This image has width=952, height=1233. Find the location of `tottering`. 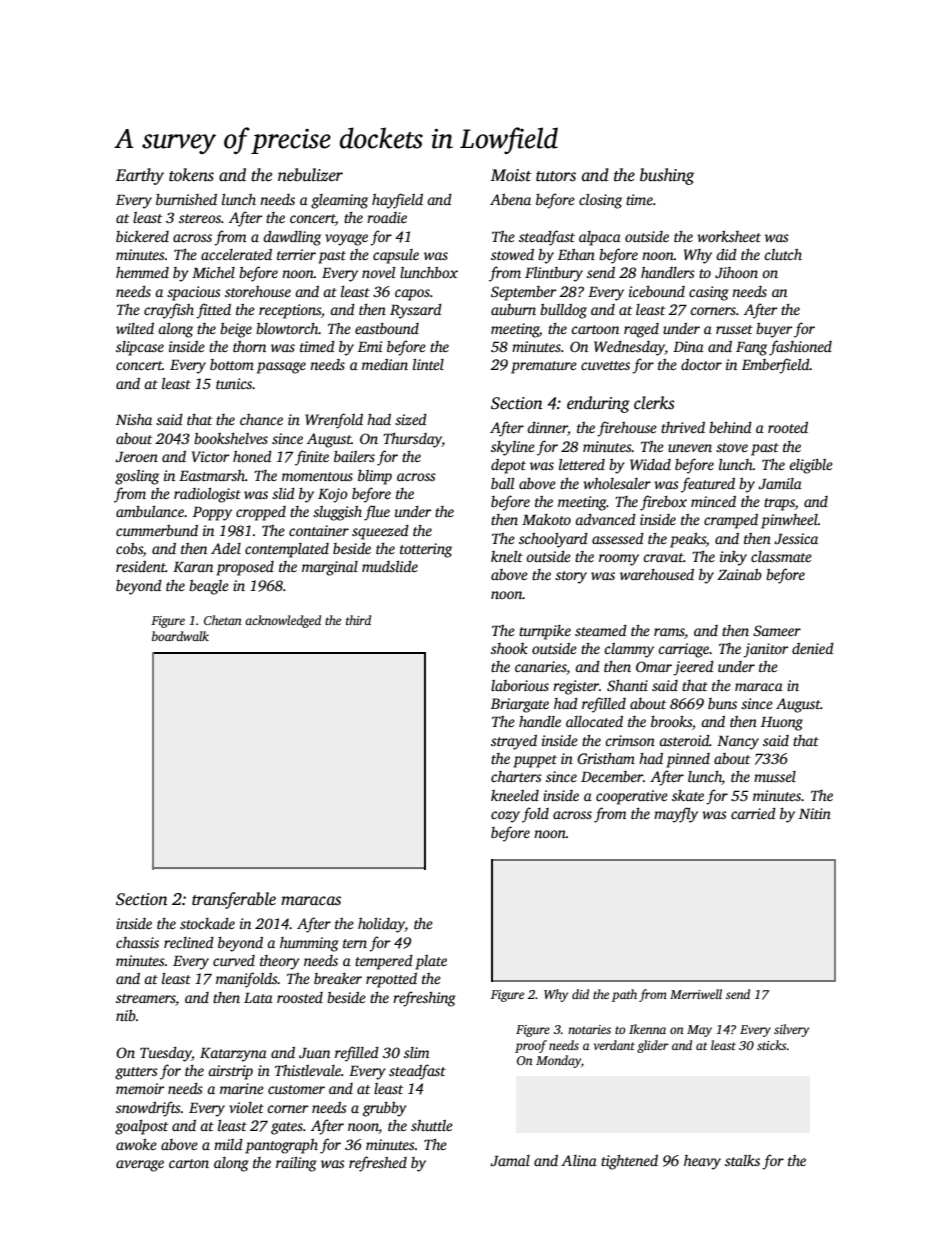

tottering is located at coordinates (426, 550).
